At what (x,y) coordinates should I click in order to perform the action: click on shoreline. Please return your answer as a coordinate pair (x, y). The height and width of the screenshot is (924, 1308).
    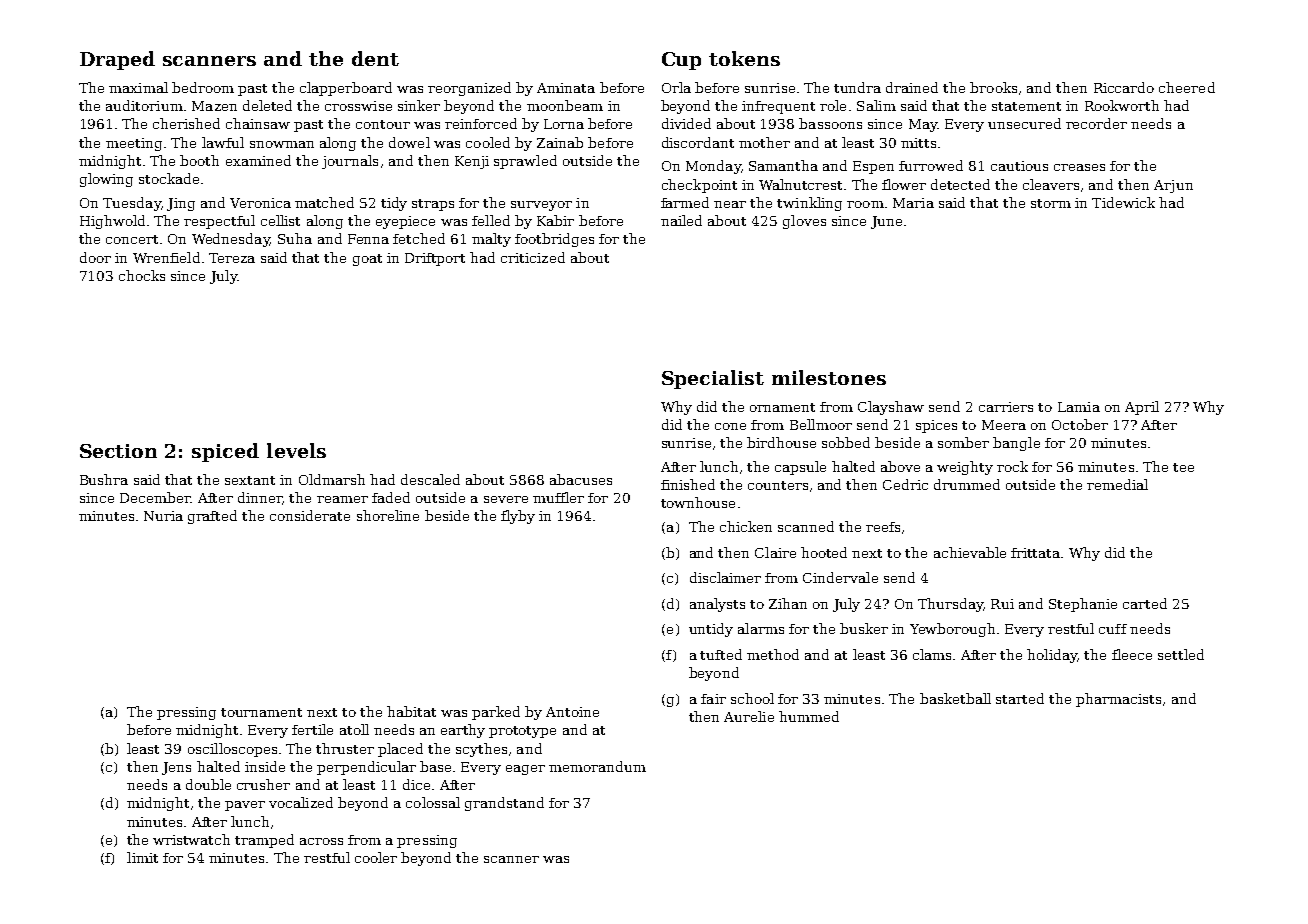
    Looking at the image, I should click on (388, 515).
